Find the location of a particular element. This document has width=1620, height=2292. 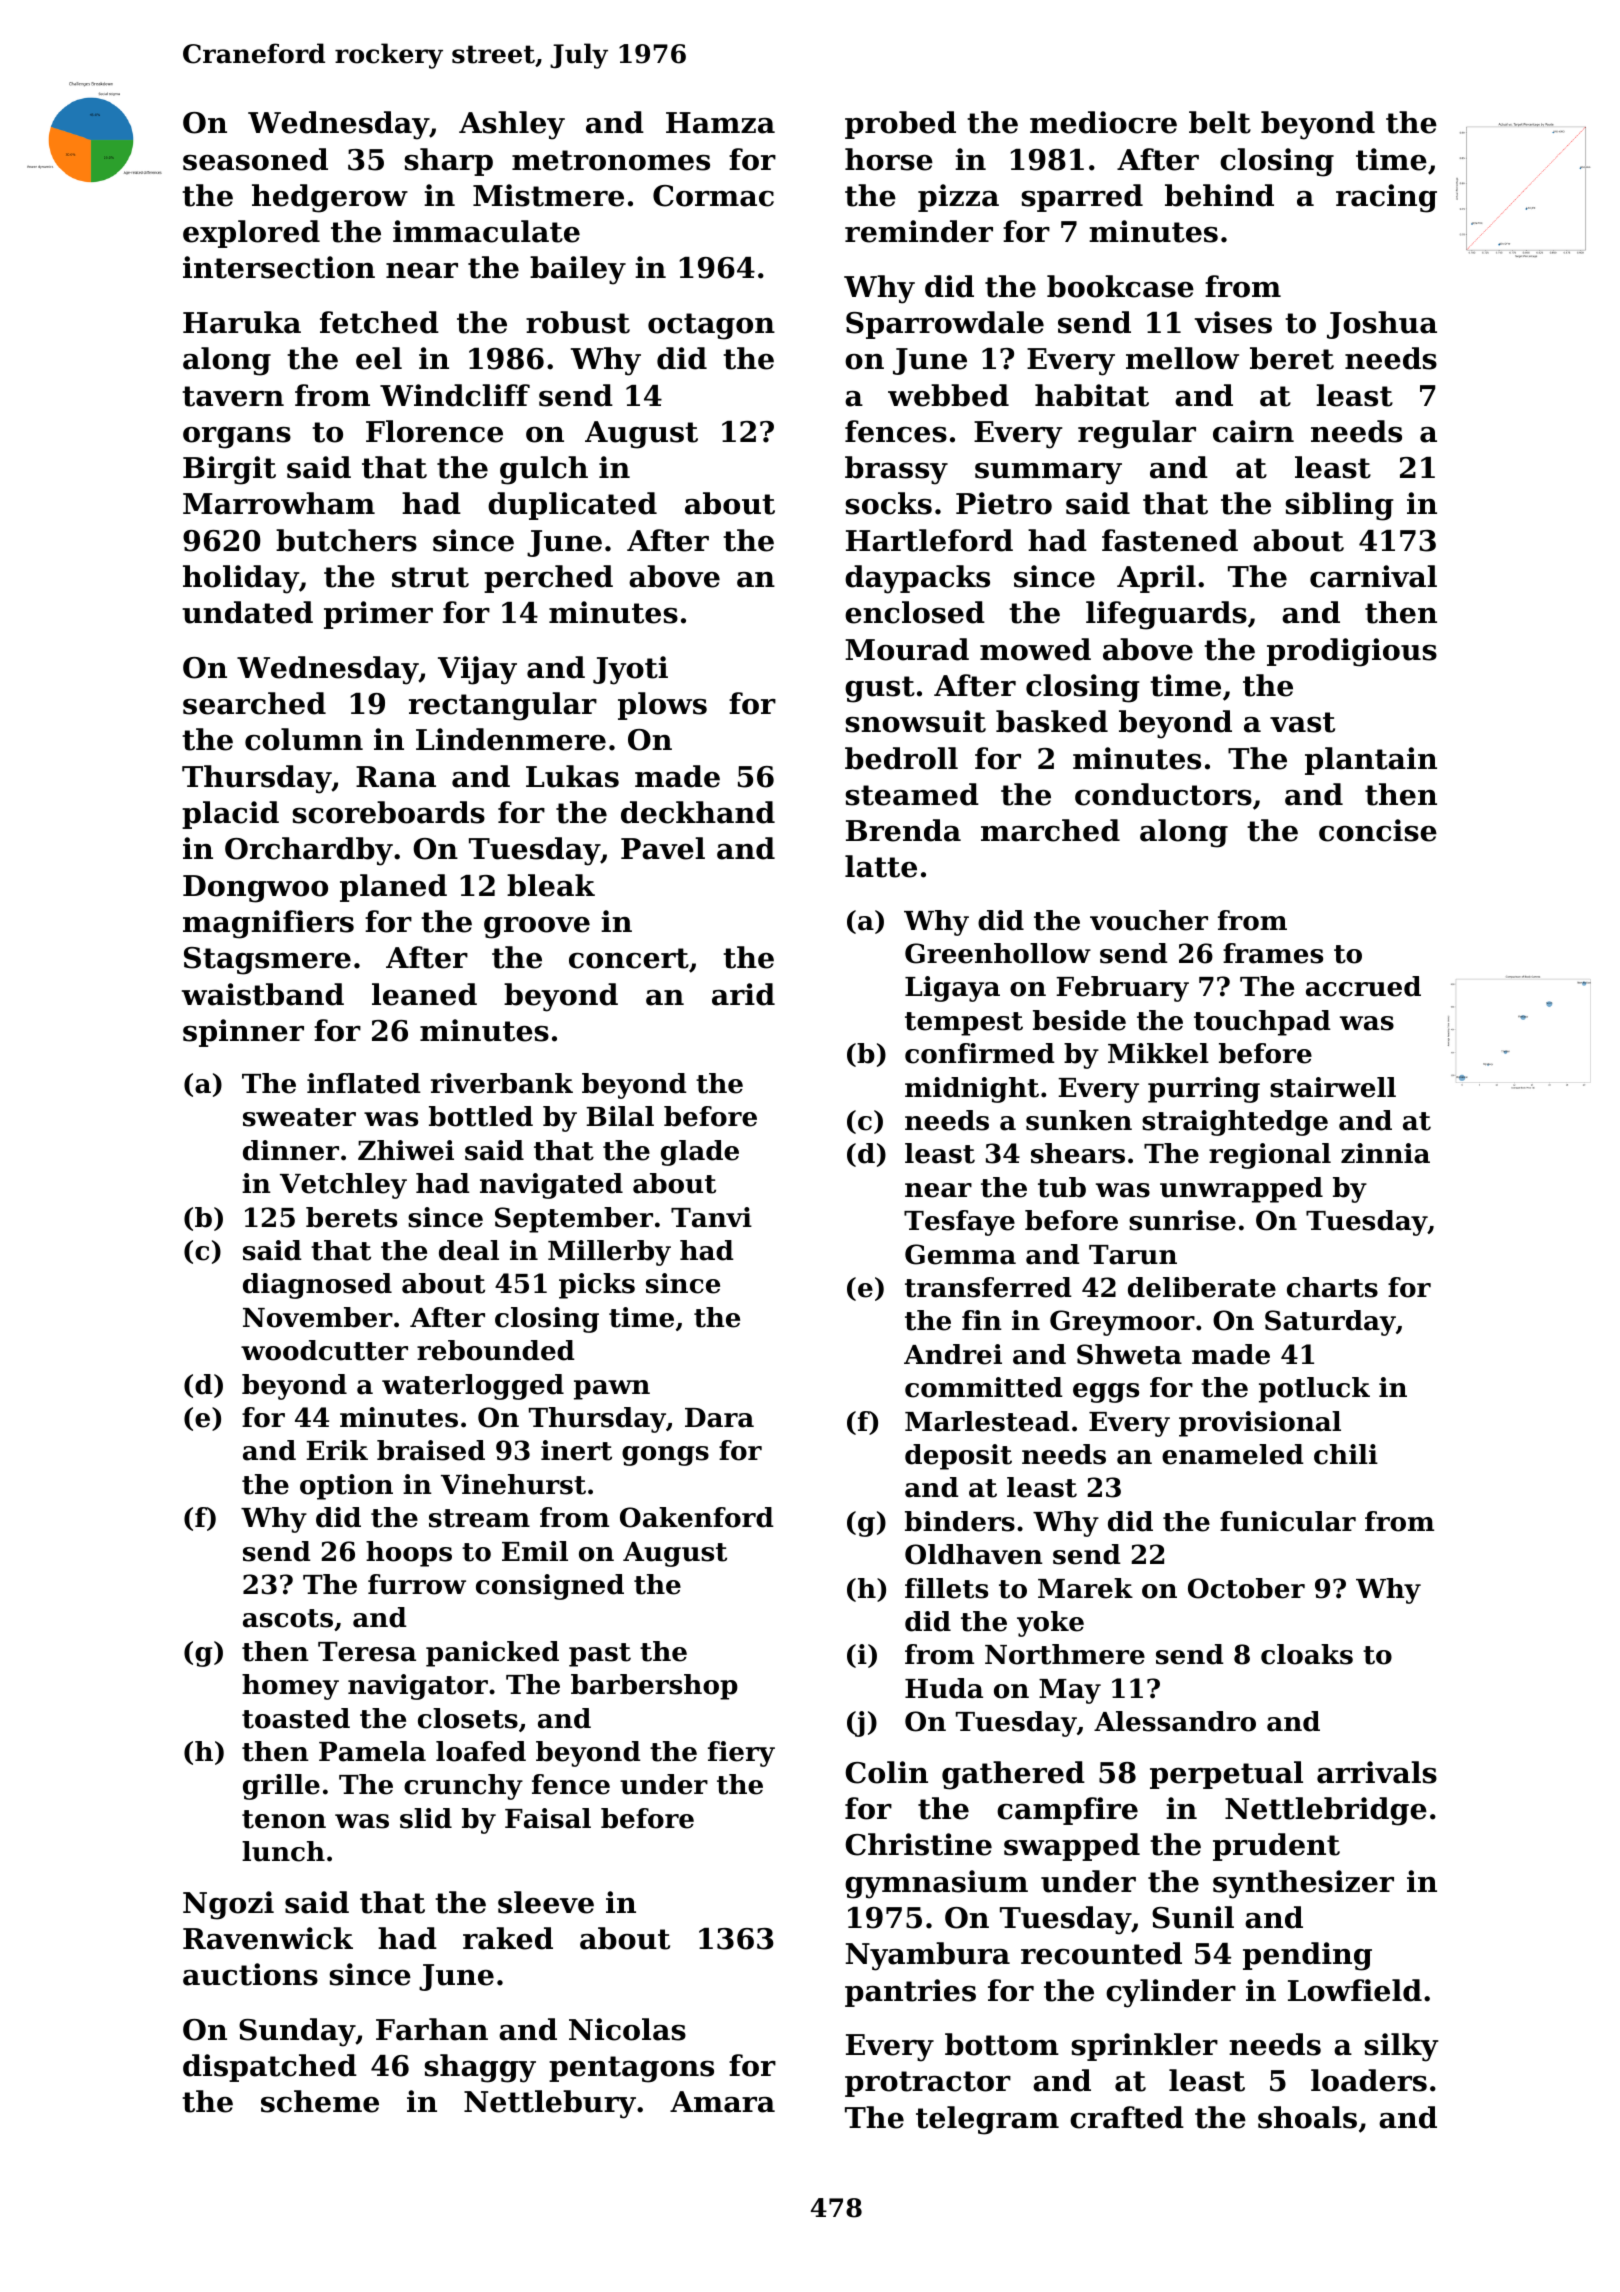

Amara is located at coordinates (722, 2102).
